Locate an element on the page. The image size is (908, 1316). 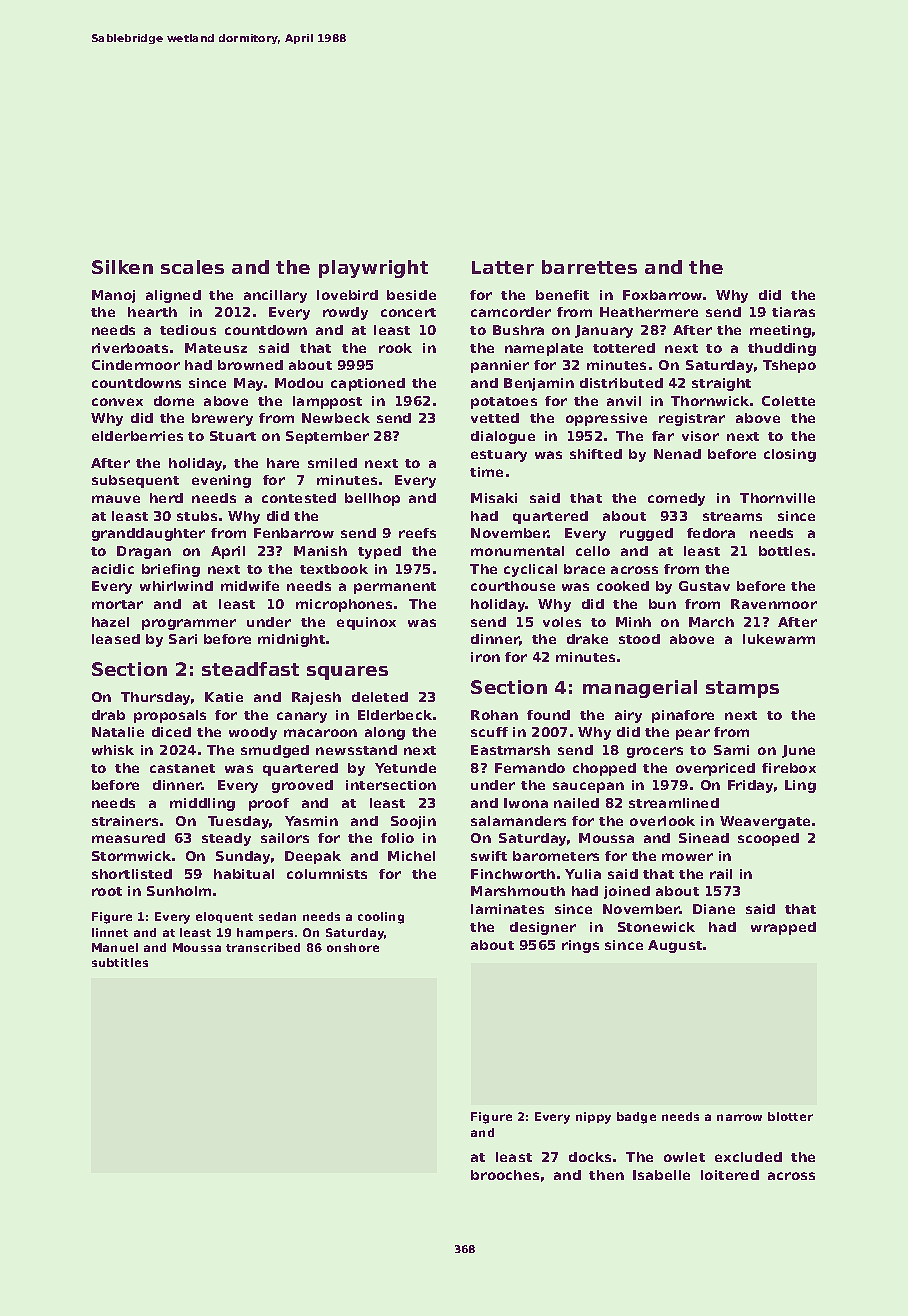
Finchworth is located at coordinates (513, 874).
